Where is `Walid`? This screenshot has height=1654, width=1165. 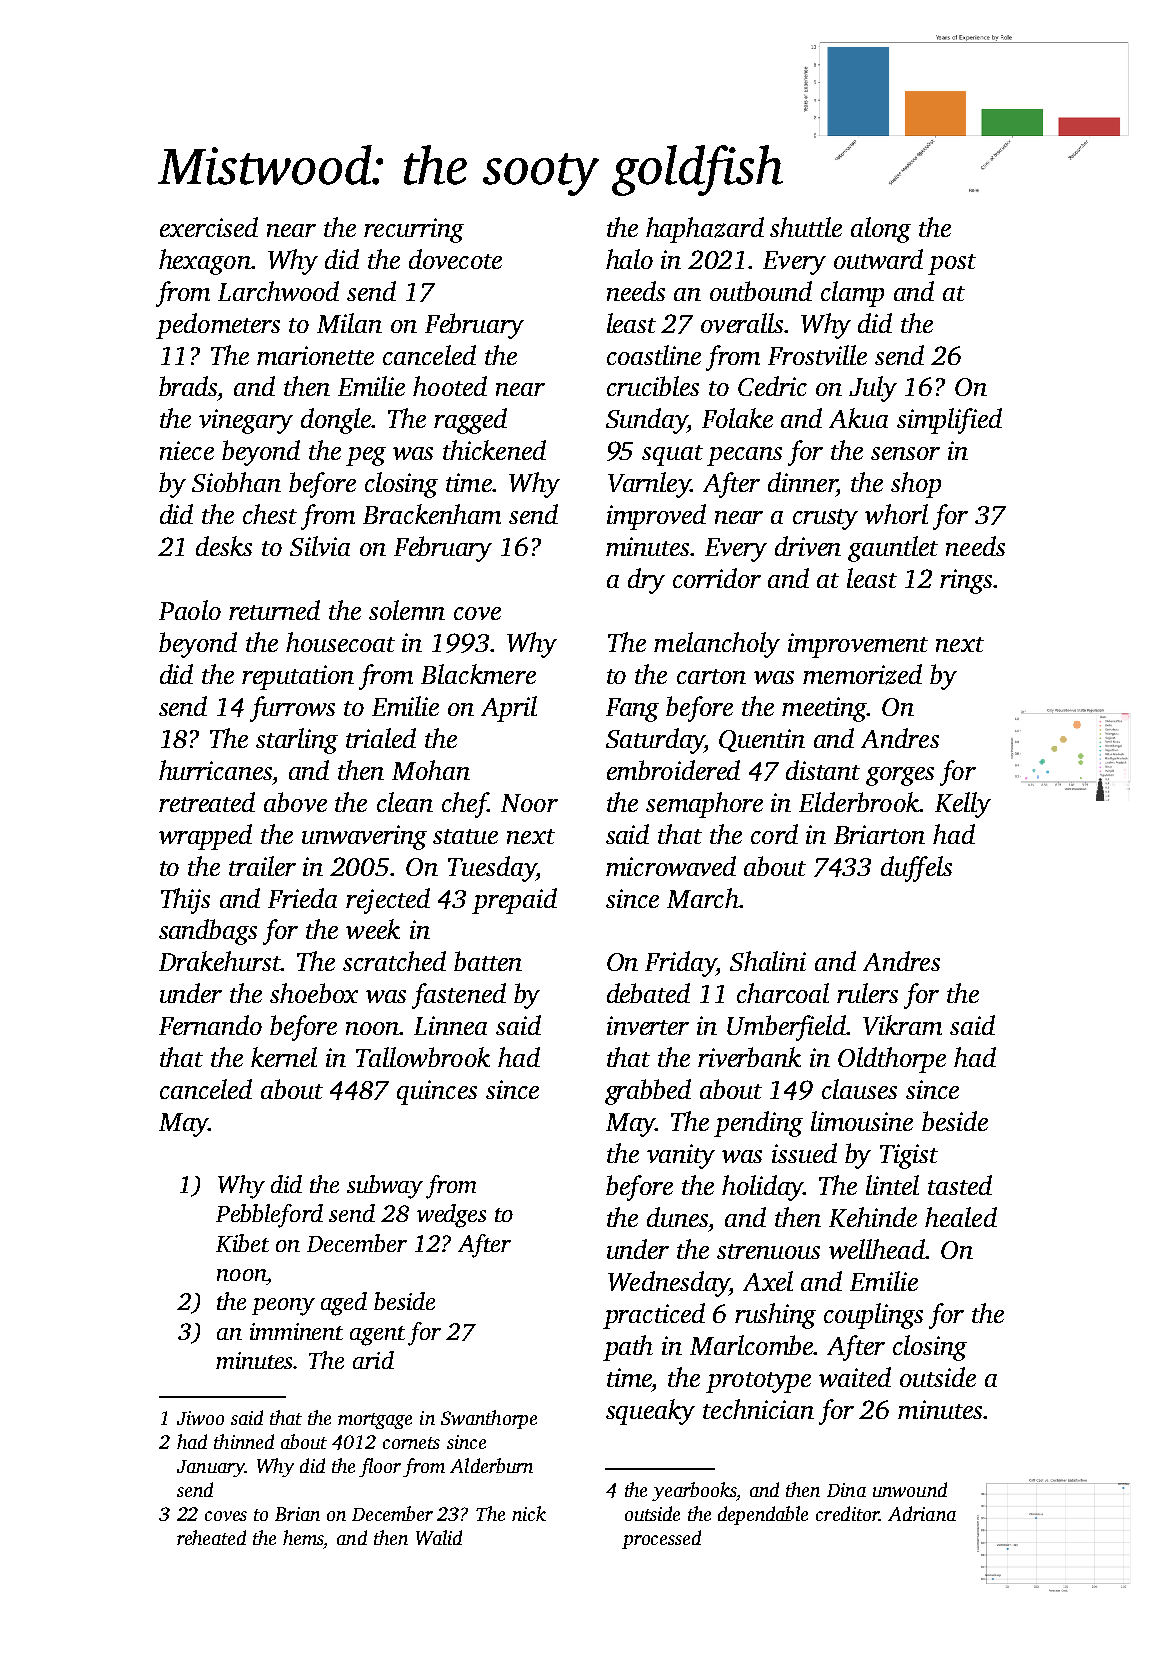 Walid is located at coordinates (439, 1537).
